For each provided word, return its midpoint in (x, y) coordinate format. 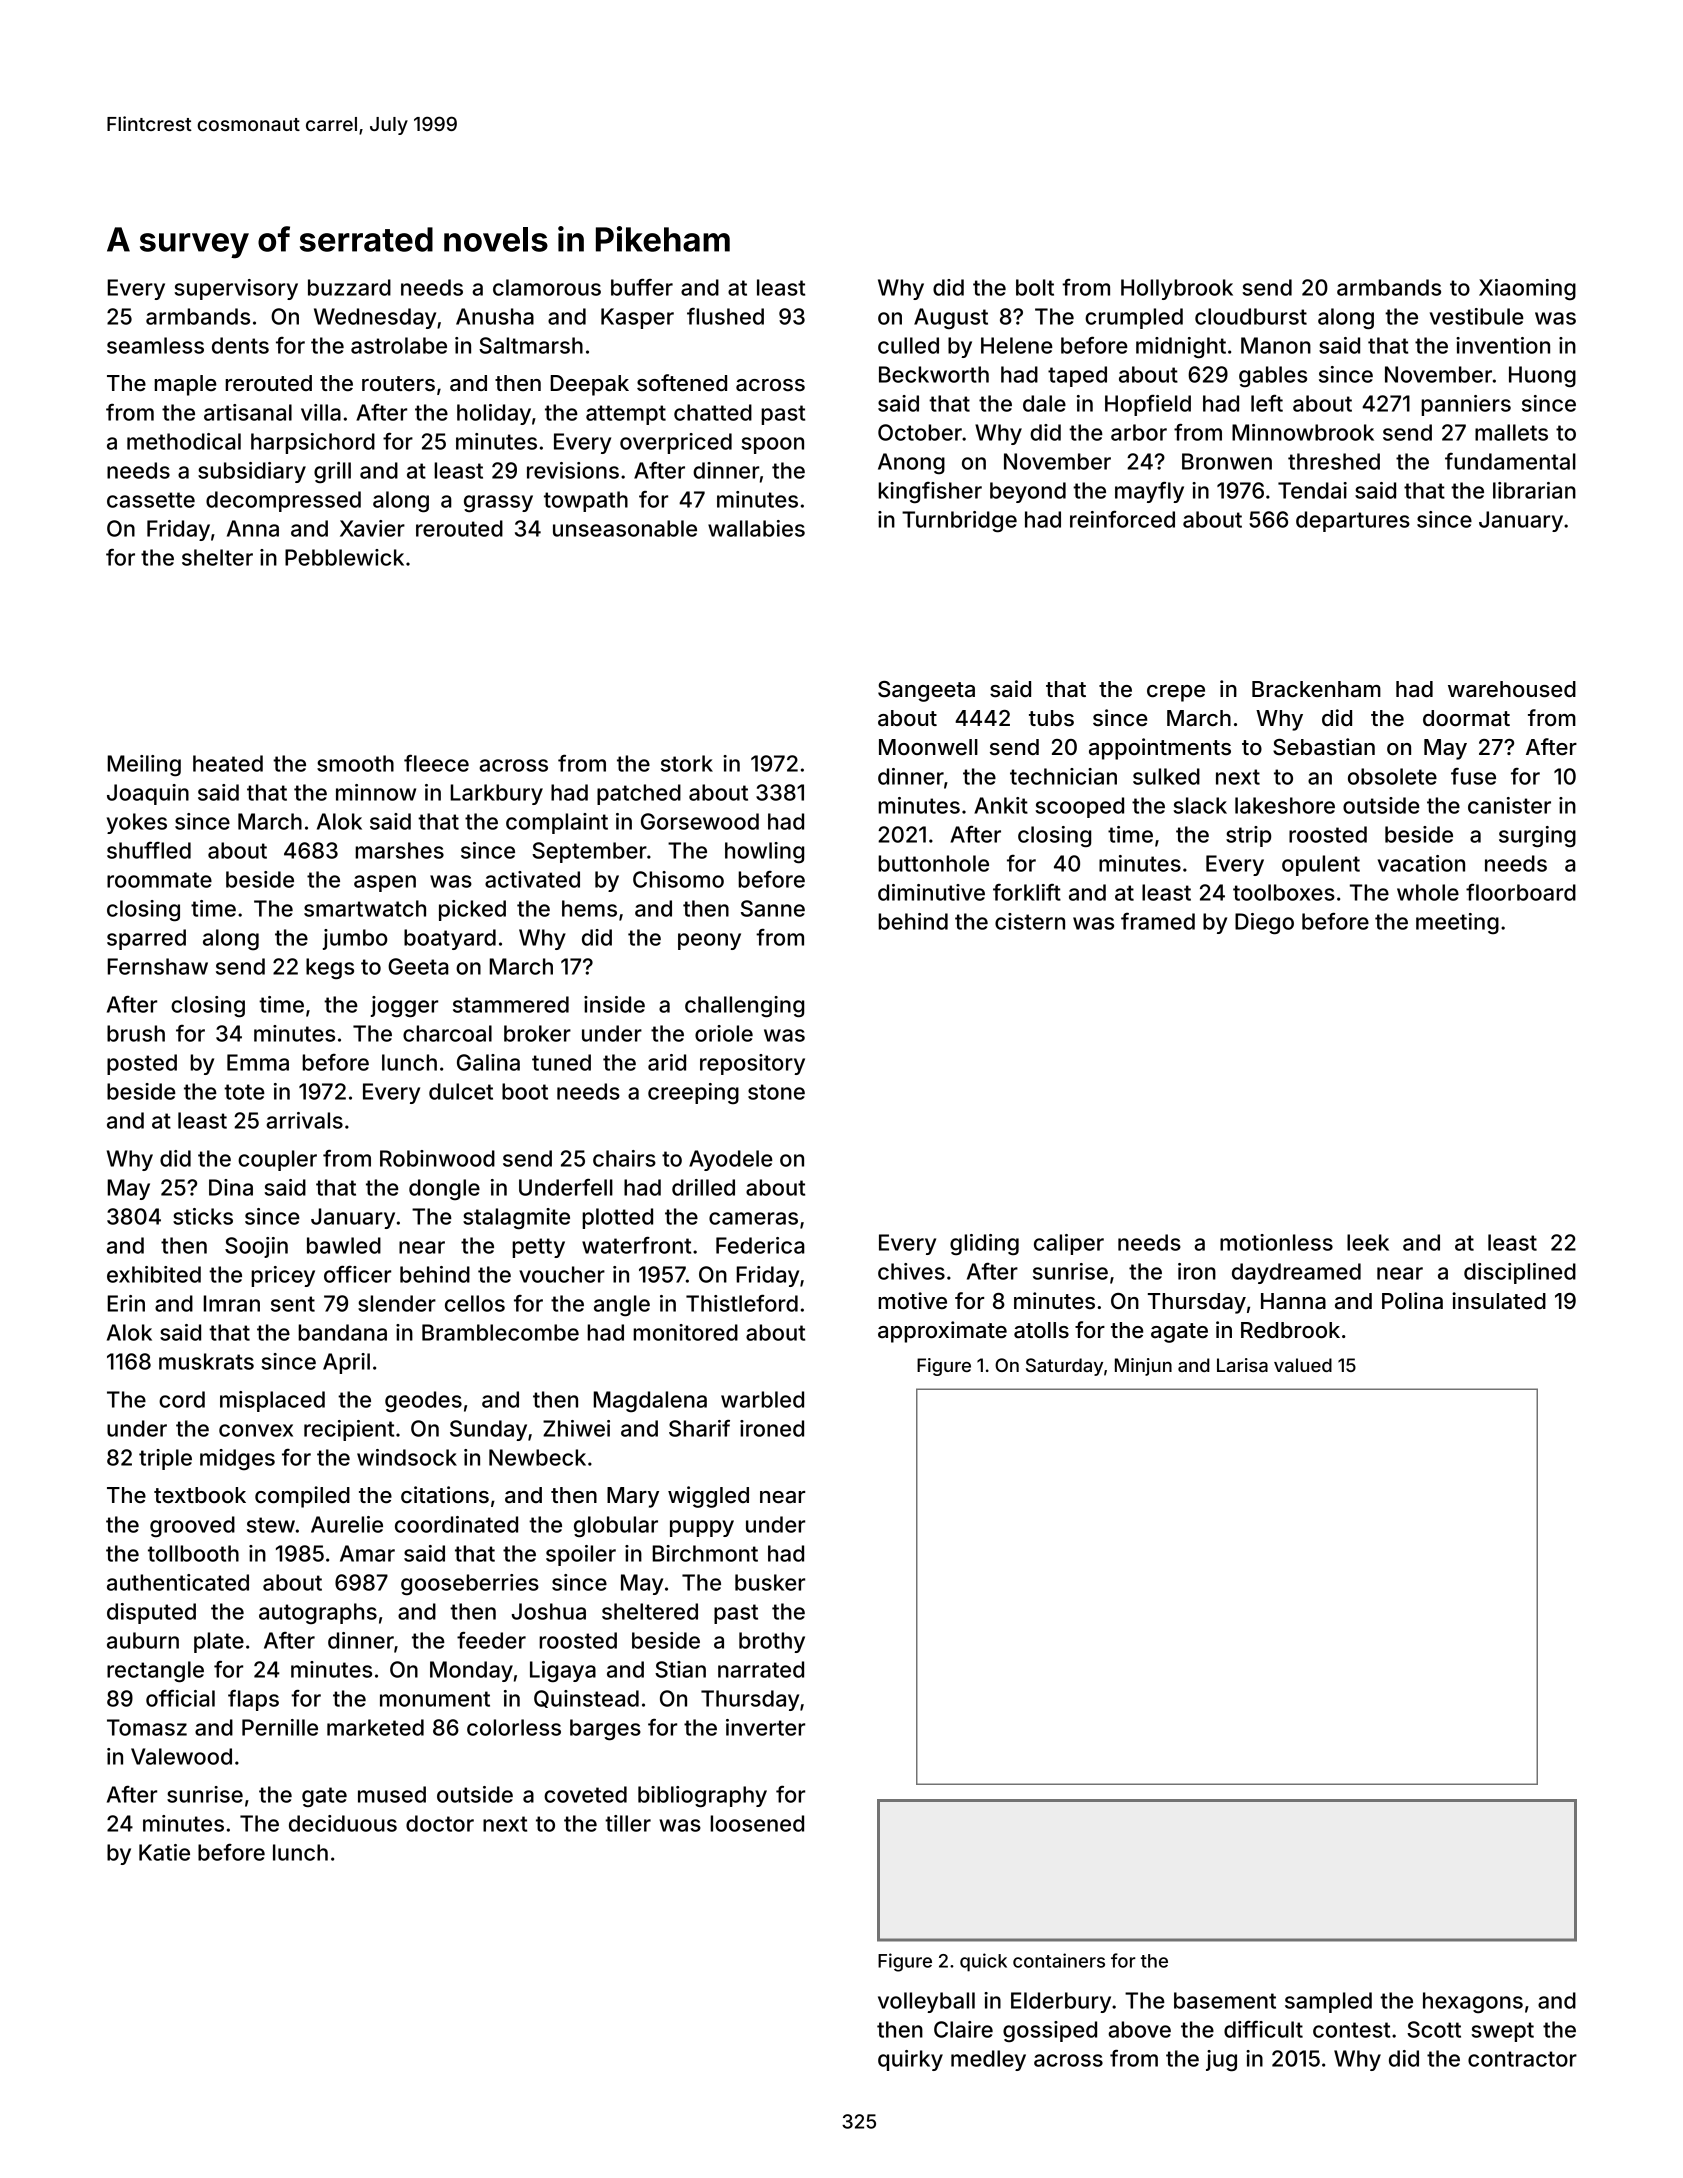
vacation (1421, 863)
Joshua (549, 1611)
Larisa (1242, 1365)
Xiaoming (1527, 289)
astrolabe (399, 345)
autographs (318, 1613)
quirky (910, 2060)
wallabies (756, 528)
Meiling (144, 766)
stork (687, 763)
